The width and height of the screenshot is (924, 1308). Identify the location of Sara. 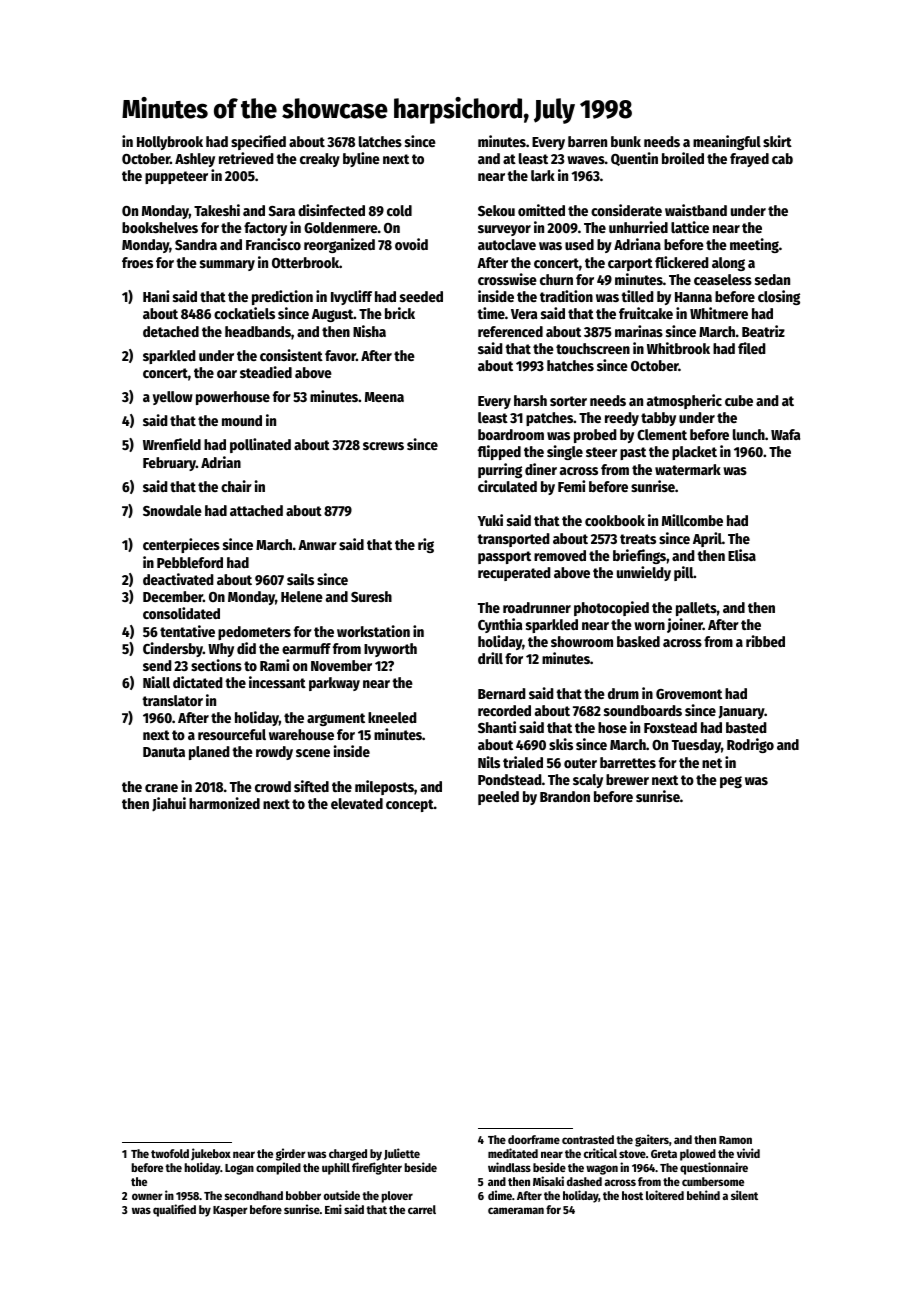
(282, 211).
